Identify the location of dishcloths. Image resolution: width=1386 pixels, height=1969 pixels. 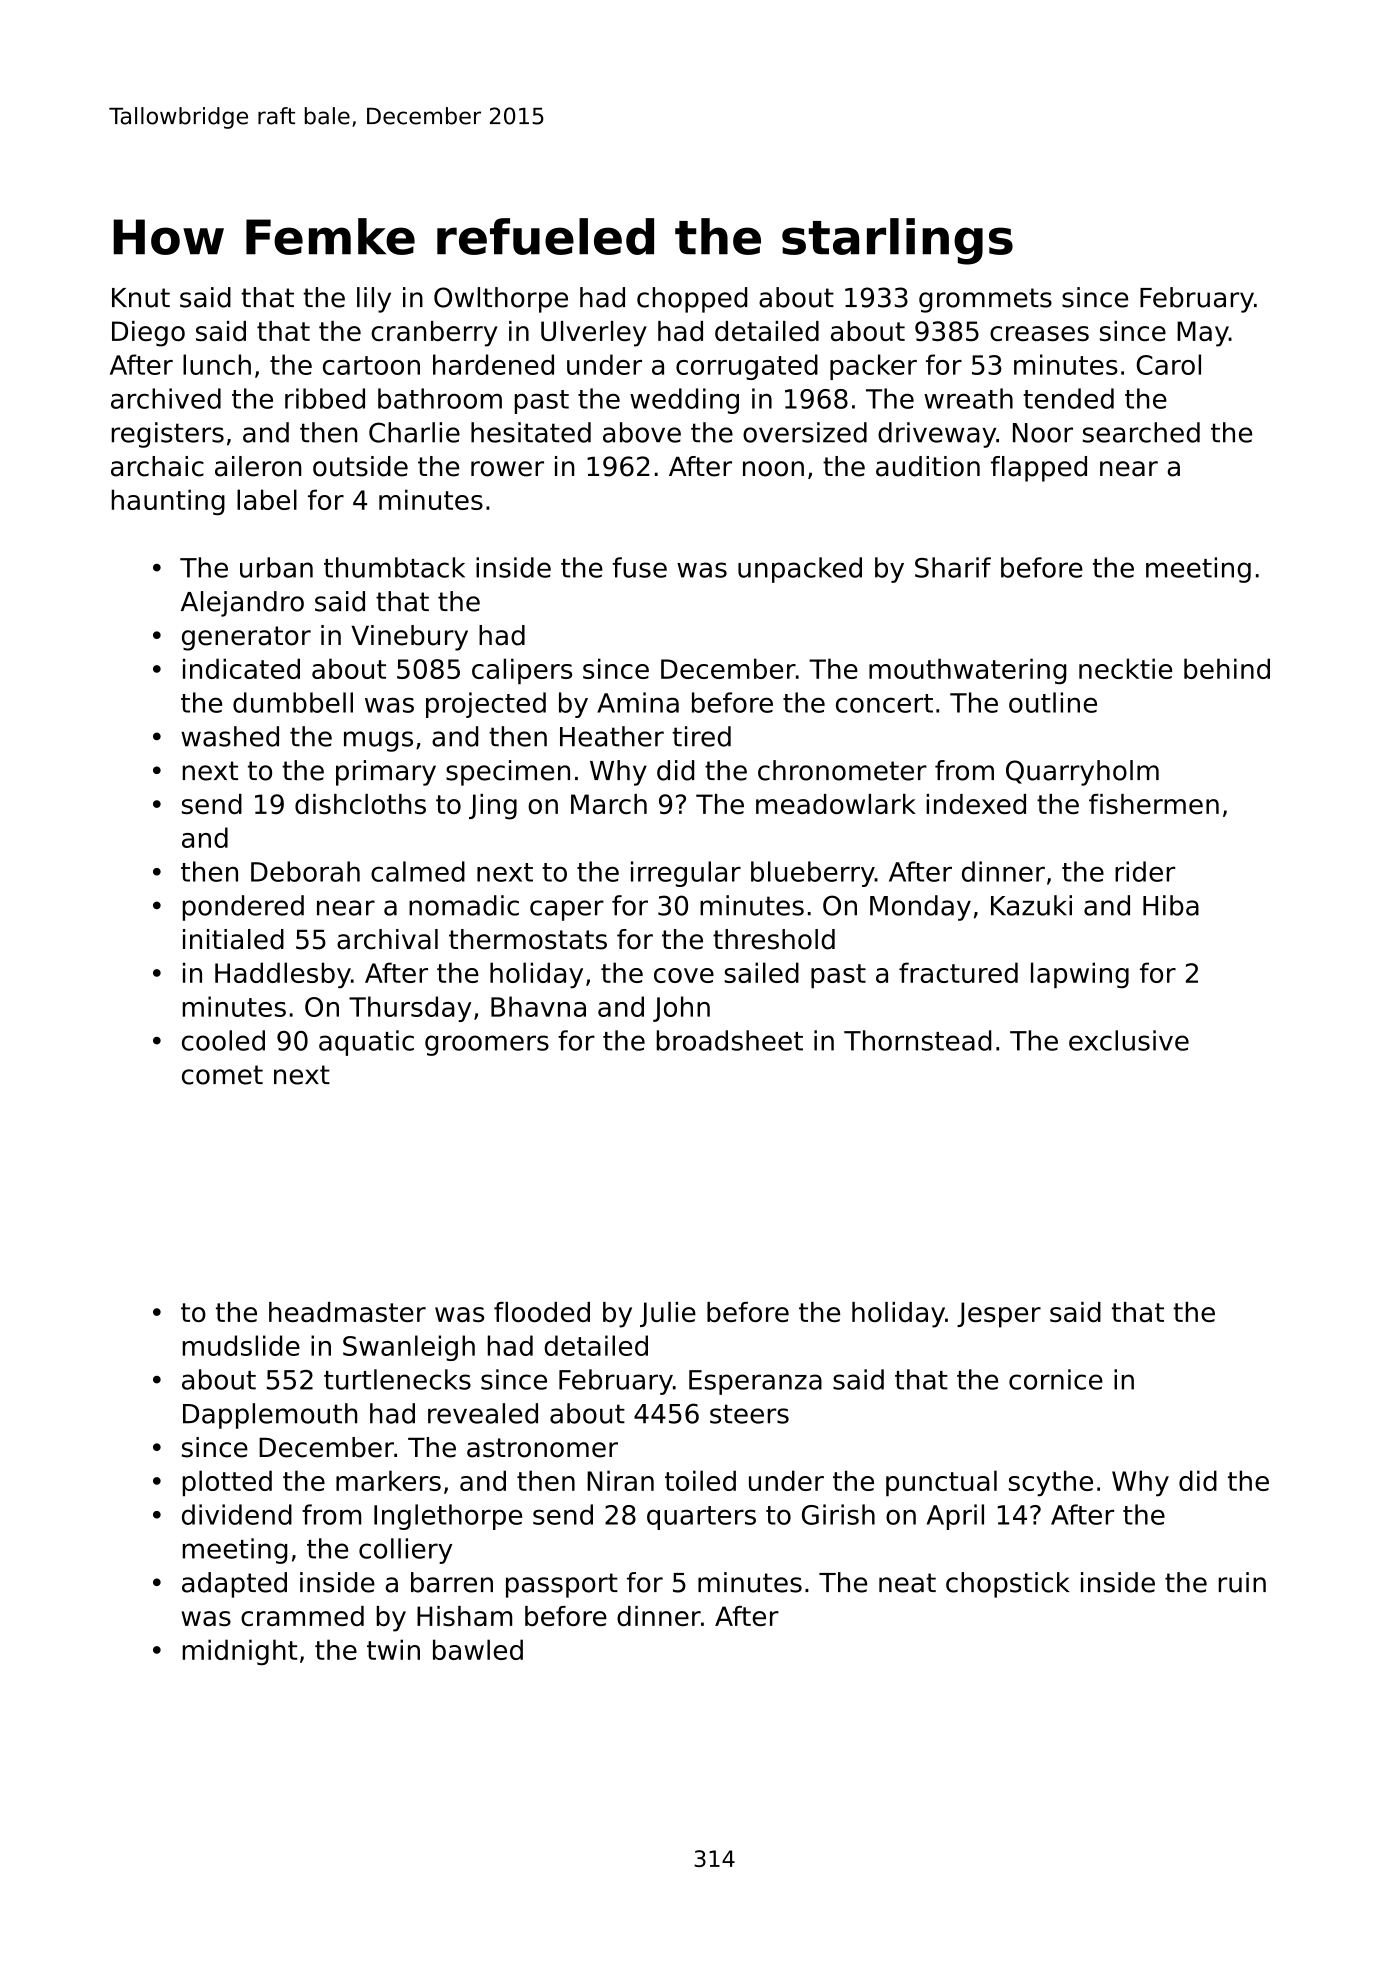
(360, 804).
